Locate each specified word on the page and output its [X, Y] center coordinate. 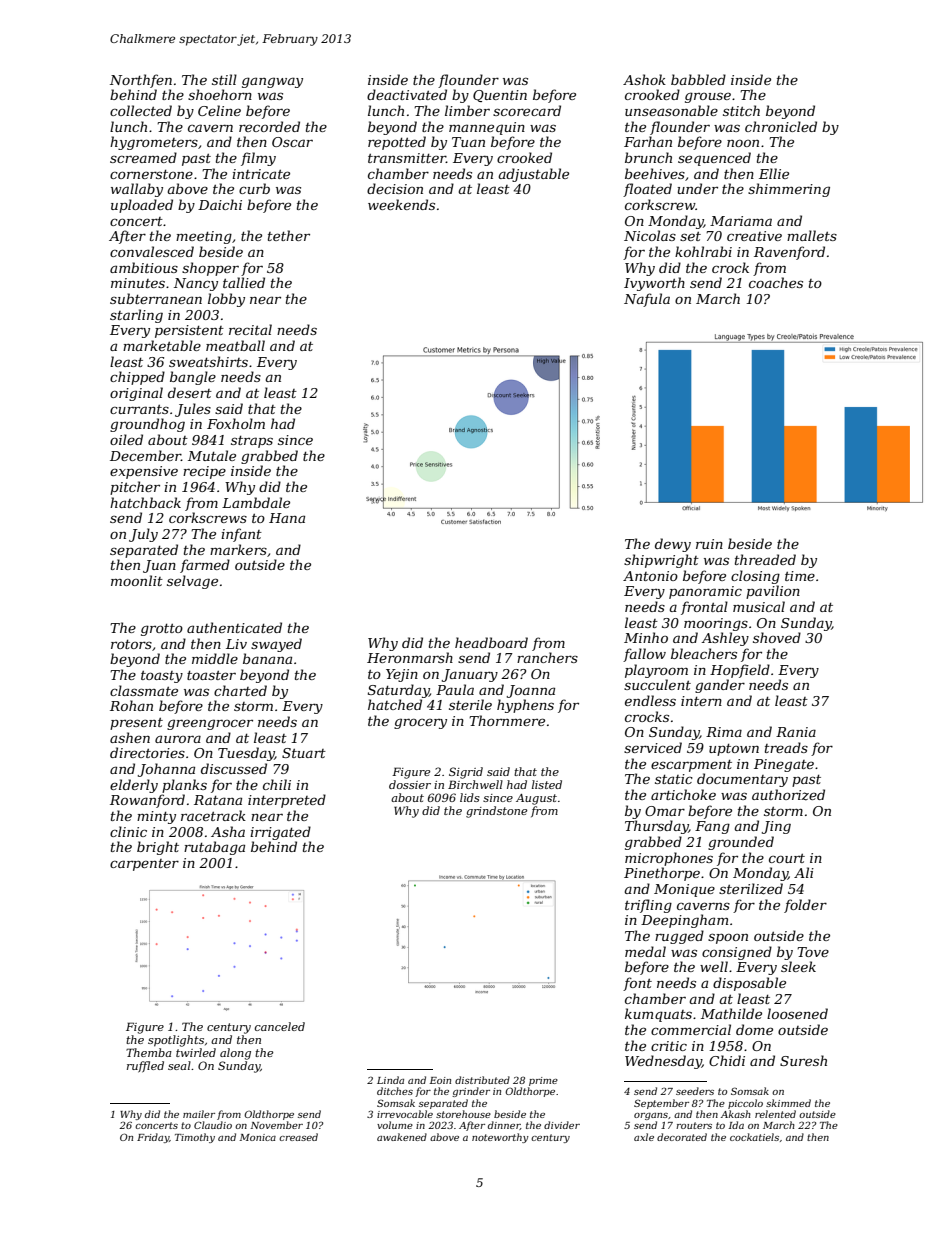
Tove [813, 952]
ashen [130, 737]
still [224, 79]
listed [547, 784]
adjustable [533, 175]
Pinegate [784, 765]
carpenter [144, 865]
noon [743, 143]
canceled [280, 1026]
